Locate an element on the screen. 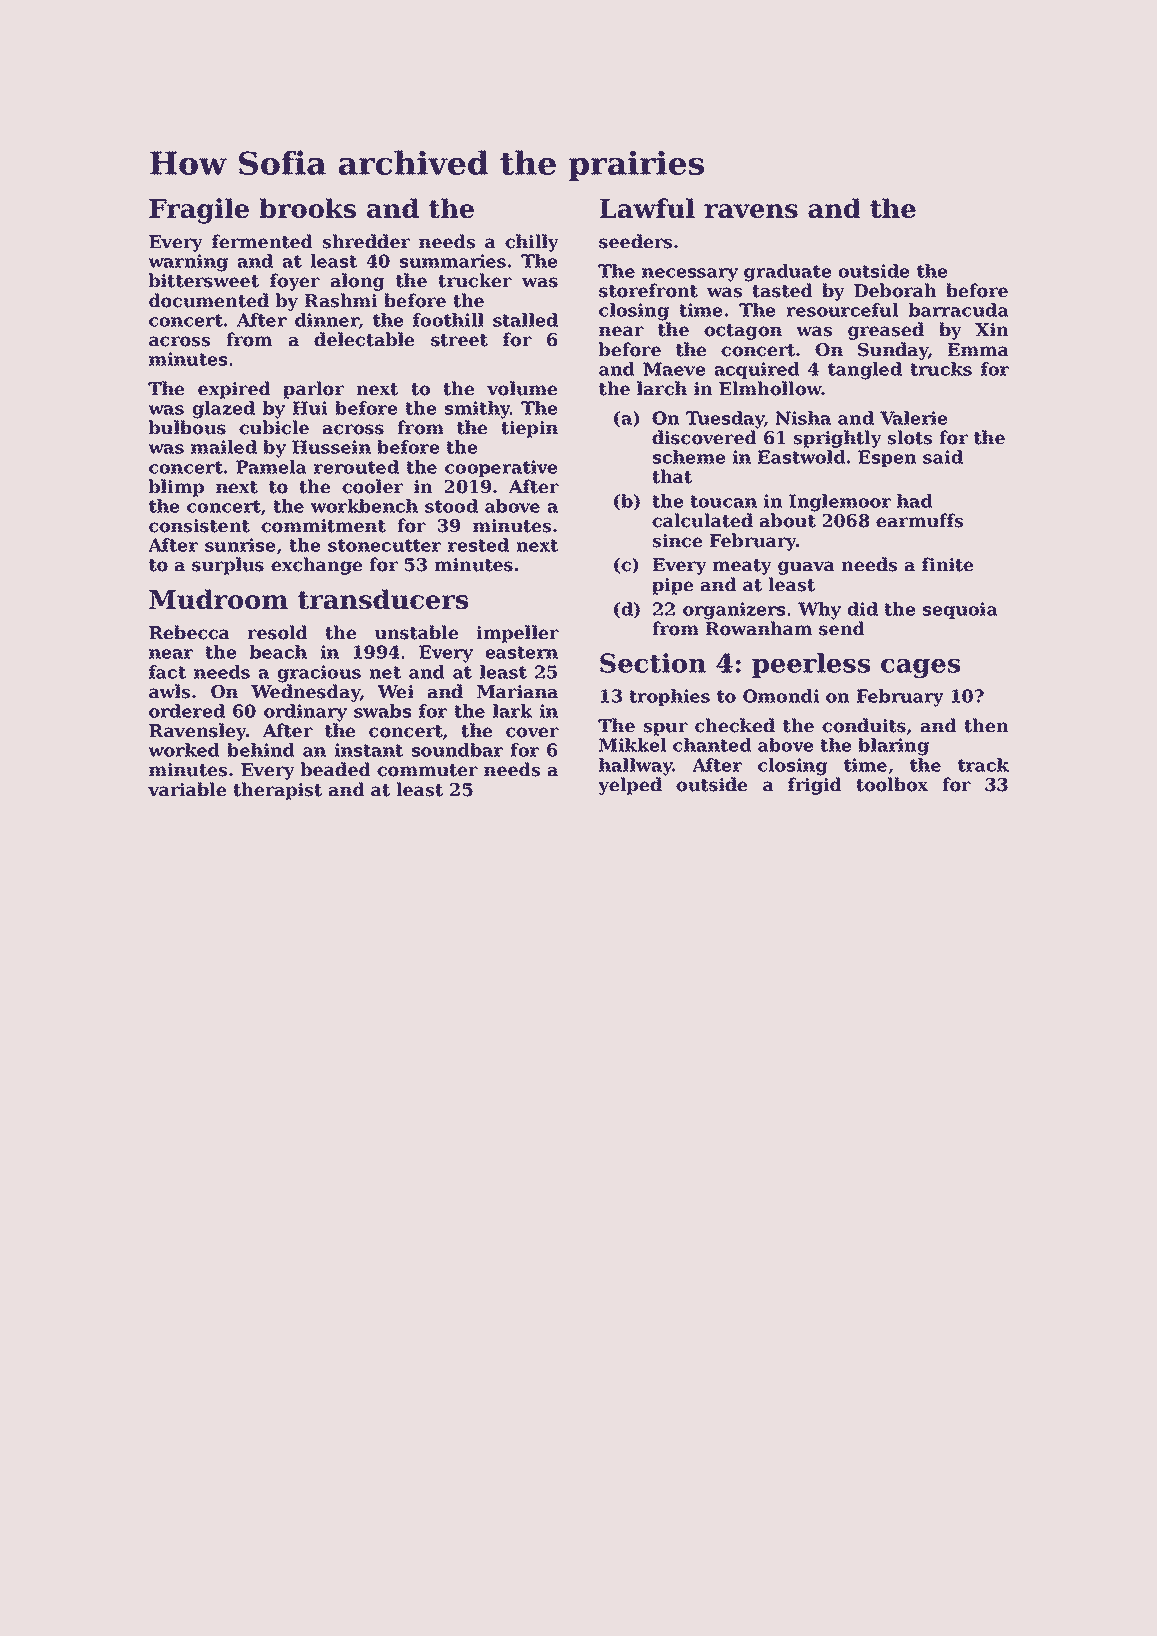 Image resolution: width=1157 pixels, height=1636 pixels. Lawful is located at coordinates (647, 208).
